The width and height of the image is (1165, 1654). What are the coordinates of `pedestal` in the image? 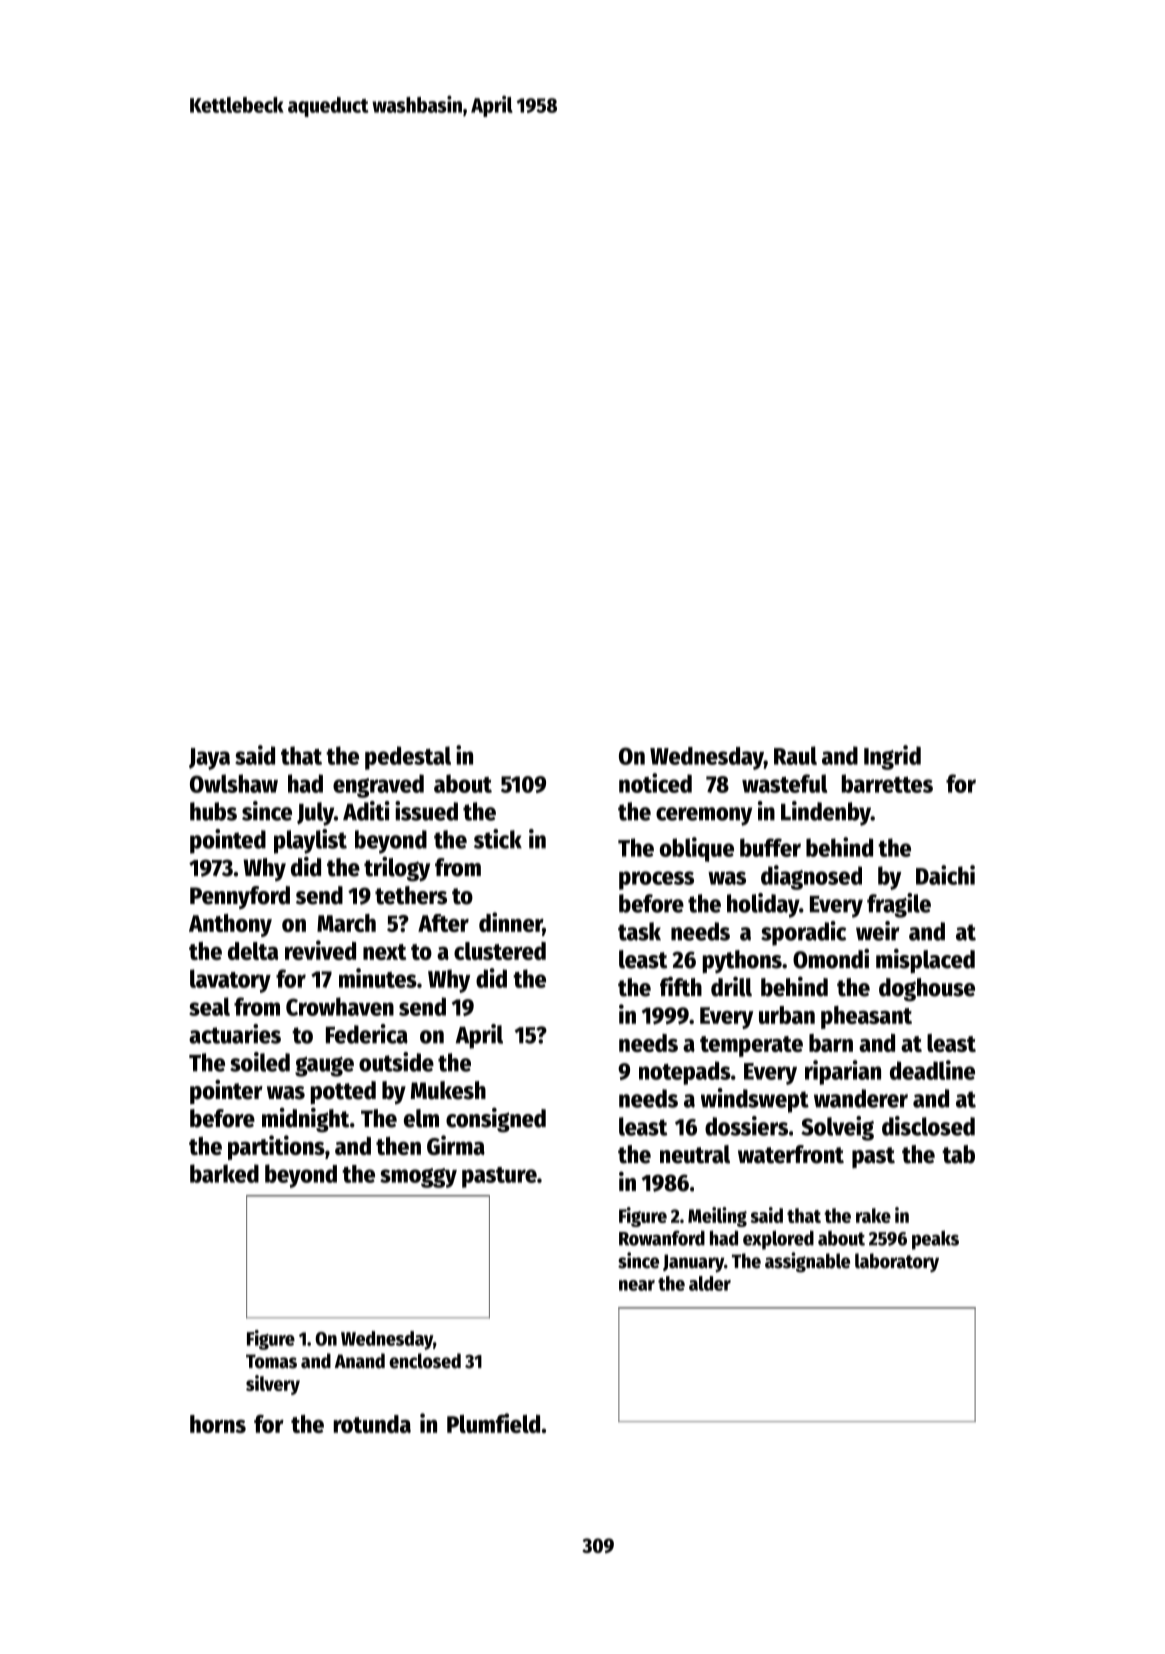 It's located at (408, 758).
